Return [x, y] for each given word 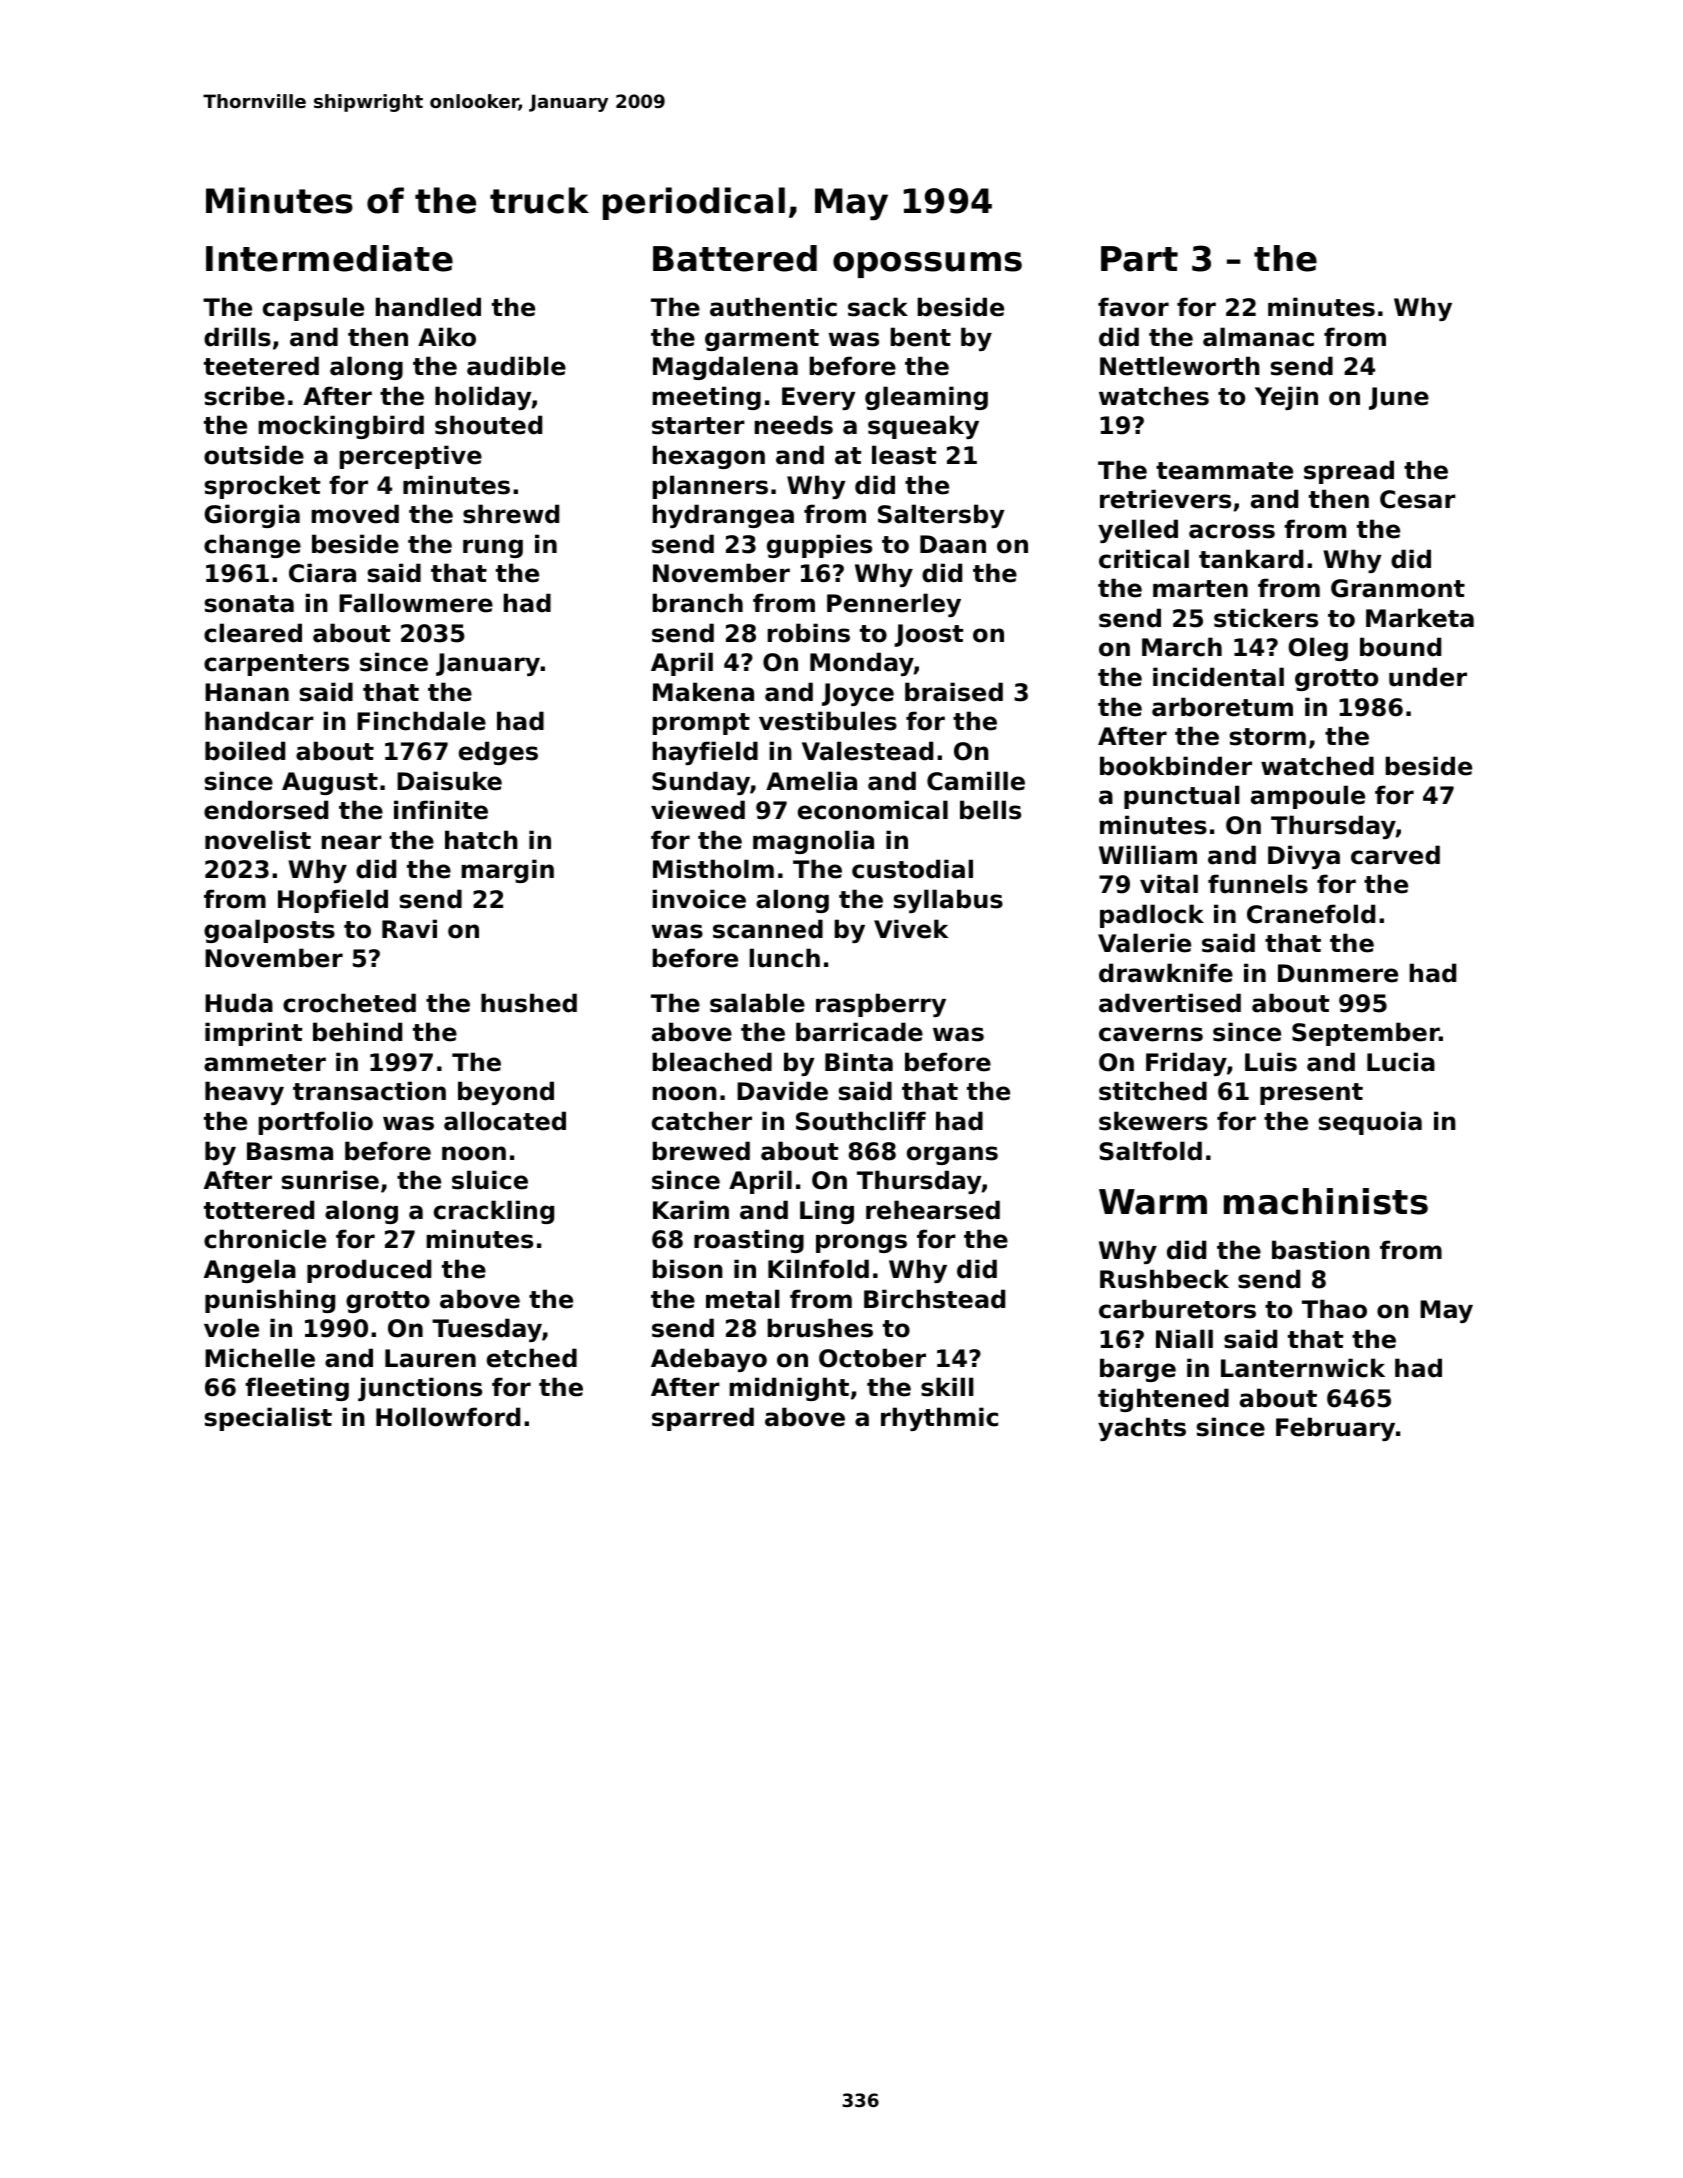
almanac [1258, 337]
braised [954, 692]
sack [878, 307]
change [252, 546]
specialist [268, 1419]
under [1428, 677]
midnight [789, 1389]
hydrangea [723, 516]
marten [1200, 589]
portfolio [316, 1123]
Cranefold [1311, 914]
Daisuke [449, 781]
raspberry [881, 1005]
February [1335, 1429]
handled [428, 307]
